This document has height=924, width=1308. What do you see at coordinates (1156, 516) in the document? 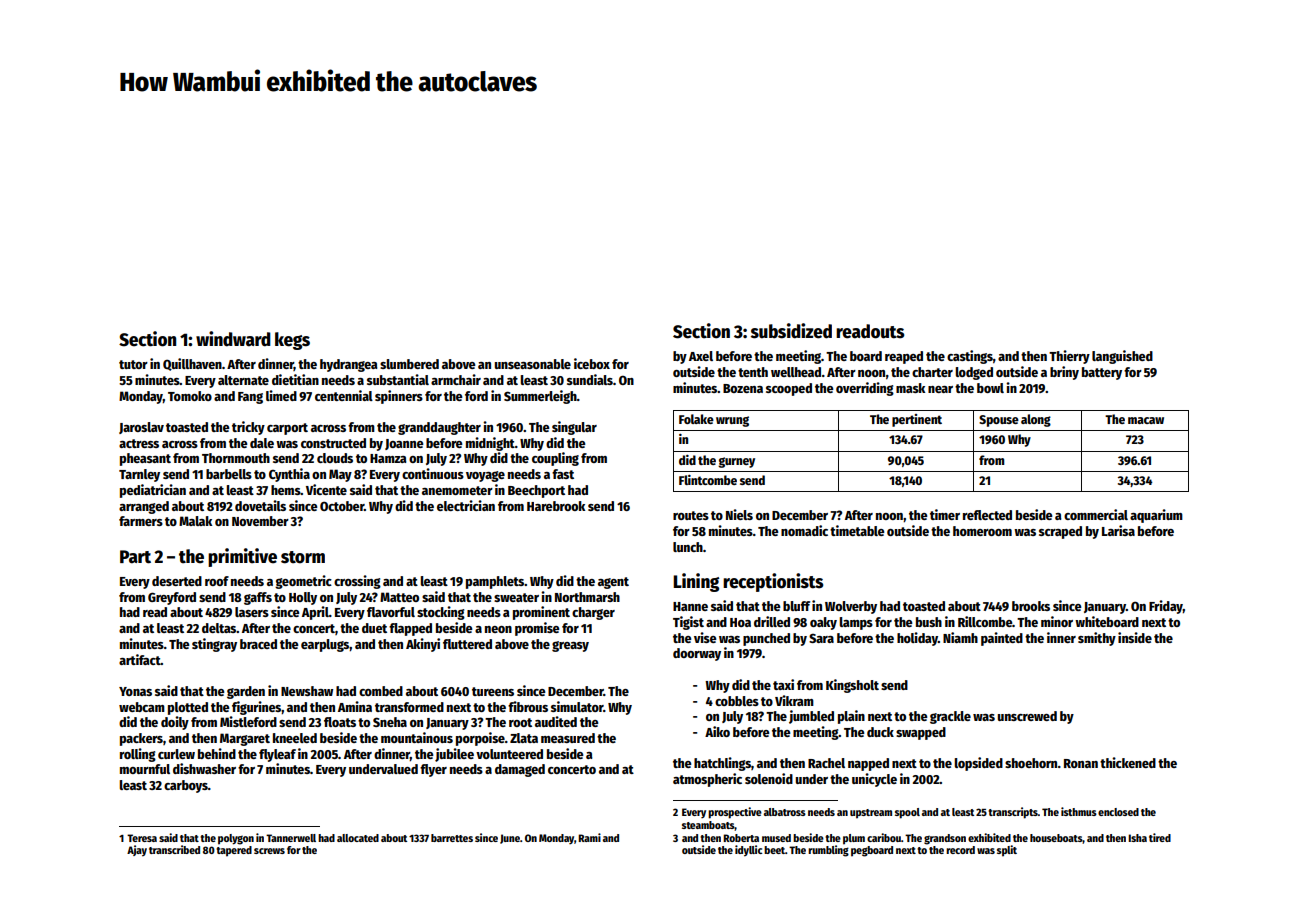
I see `aquarium` at bounding box center [1156, 516].
